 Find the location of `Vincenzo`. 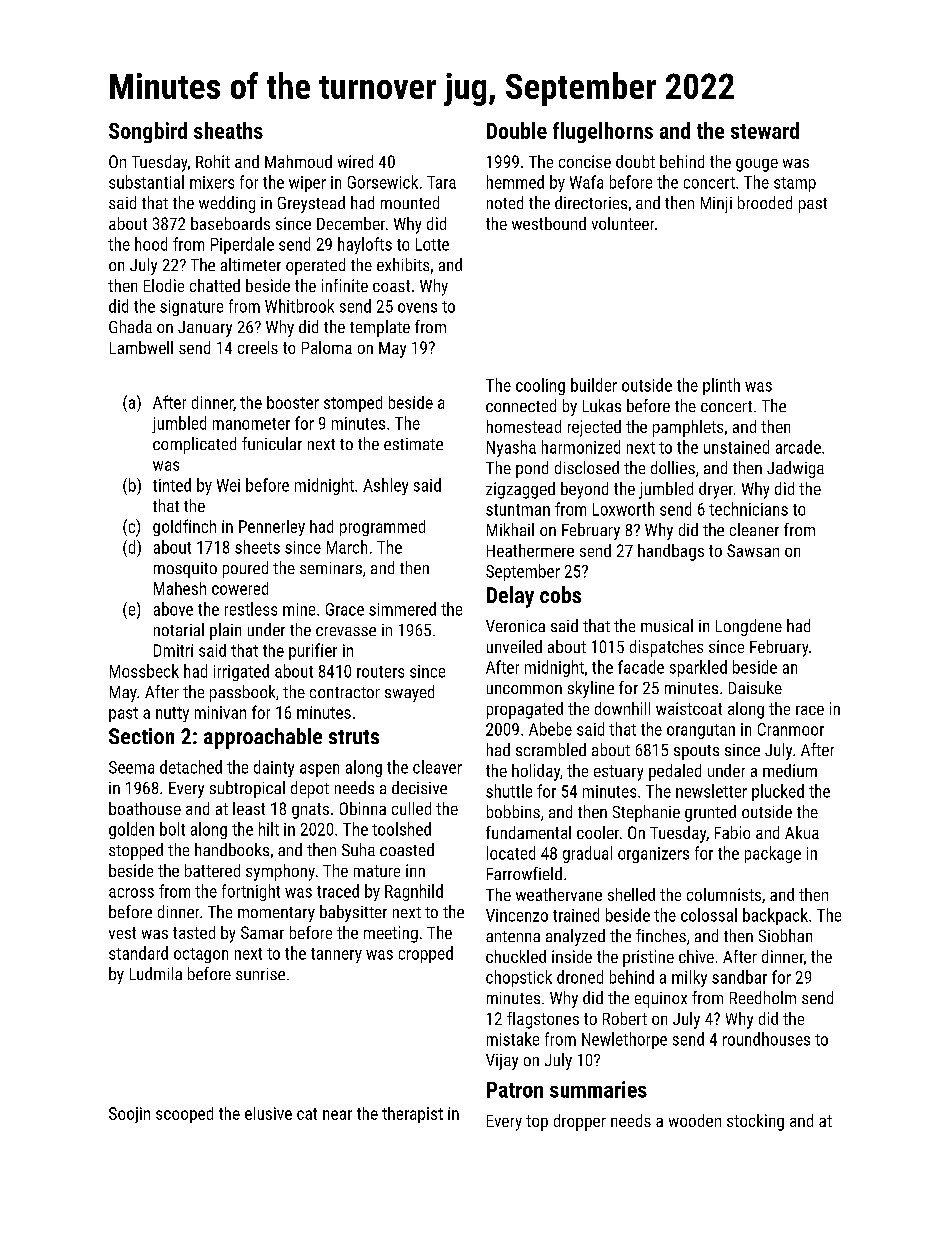

Vincenzo is located at coordinates (517, 915).
